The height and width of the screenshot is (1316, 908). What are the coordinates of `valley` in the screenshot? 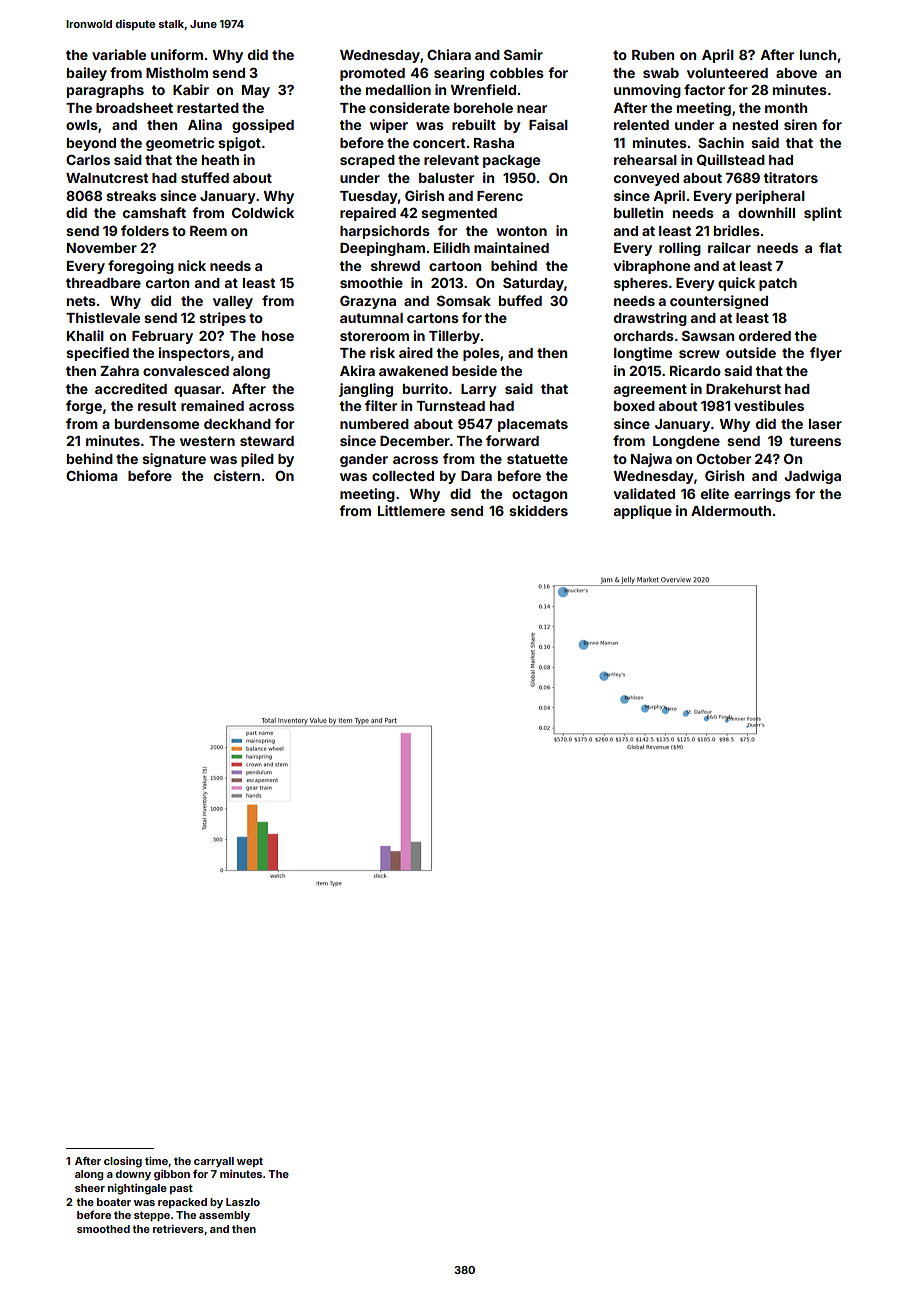 It's located at (233, 302).
